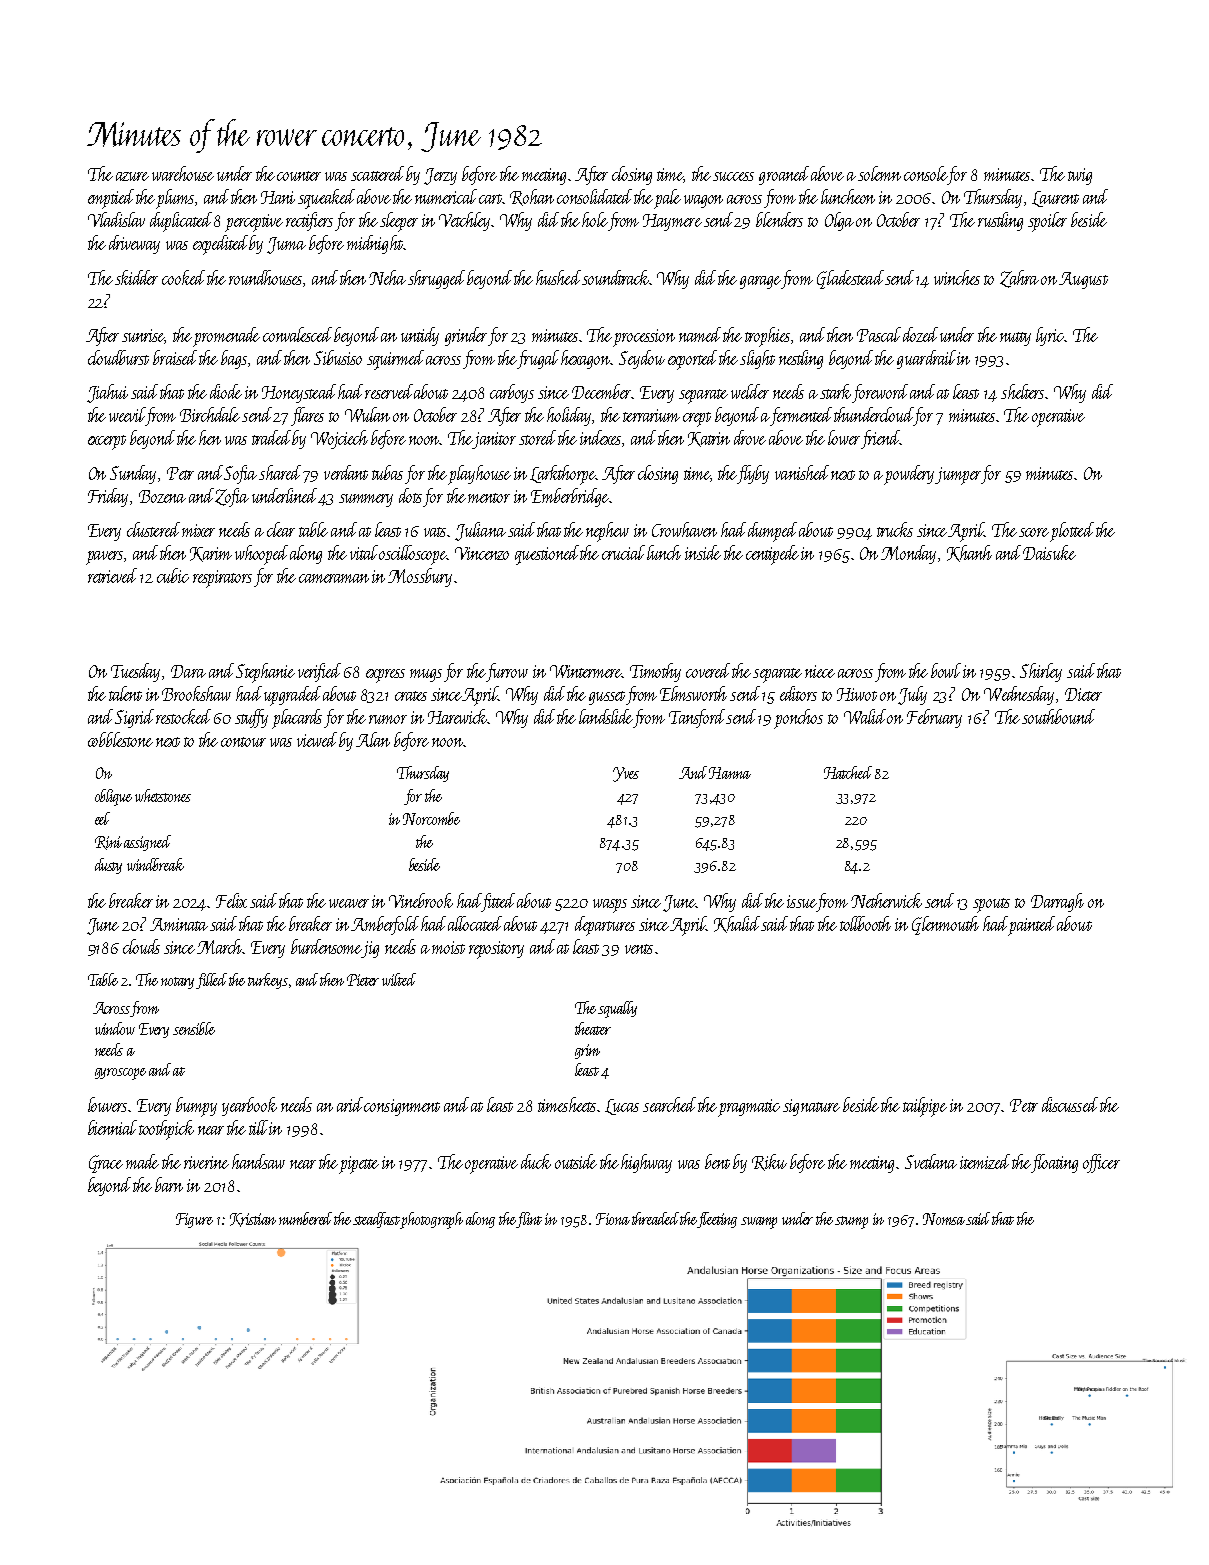  Describe the element at coordinates (626, 774) in the screenshot. I see `Yves` at that location.
